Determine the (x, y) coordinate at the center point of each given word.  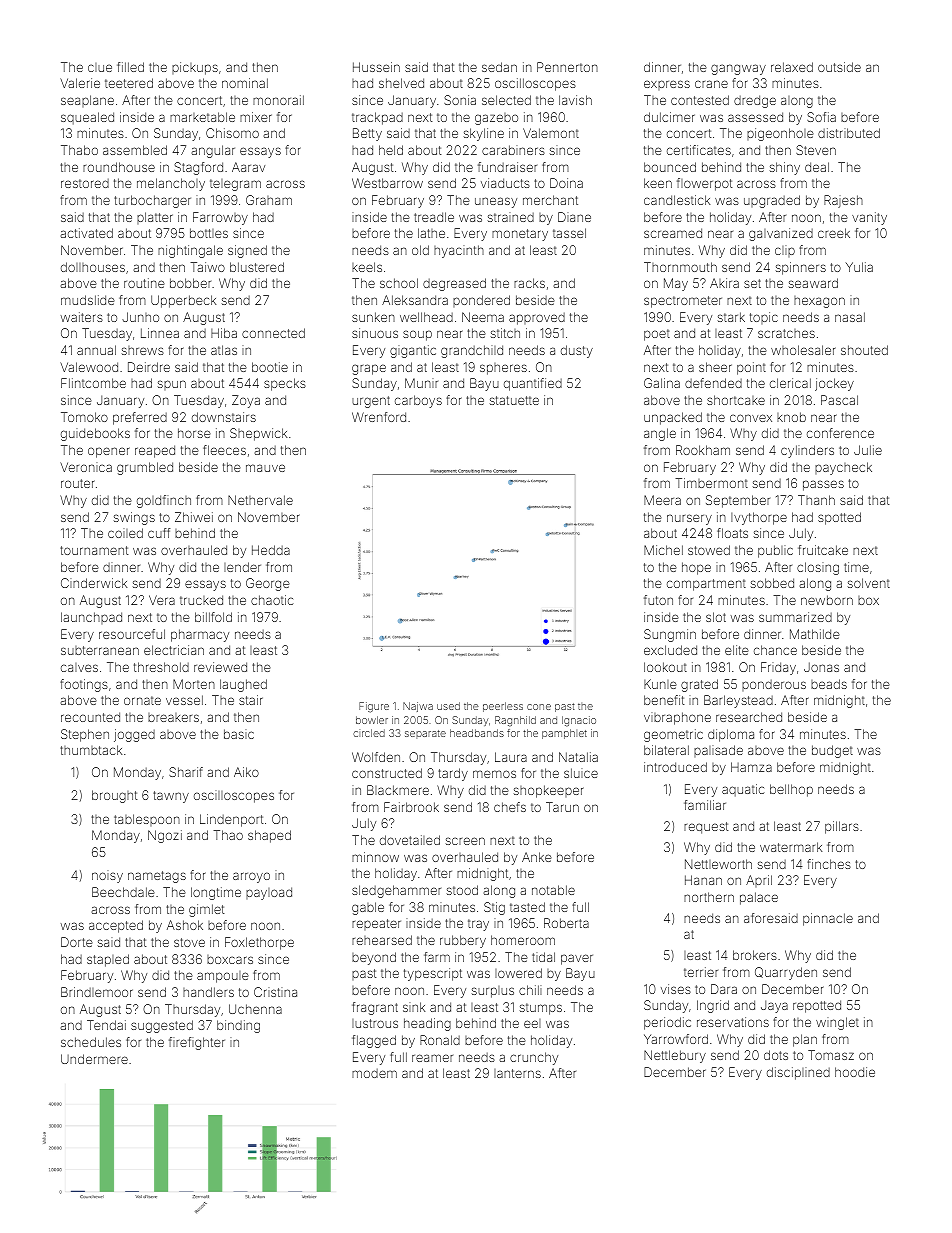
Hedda (271, 550)
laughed (243, 685)
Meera (662, 500)
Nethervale (260, 500)
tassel (569, 233)
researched (749, 717)
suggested (162, 1026)
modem (374, 1073)
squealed (87, 118)
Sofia (821, 117)
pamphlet (564, 734)
